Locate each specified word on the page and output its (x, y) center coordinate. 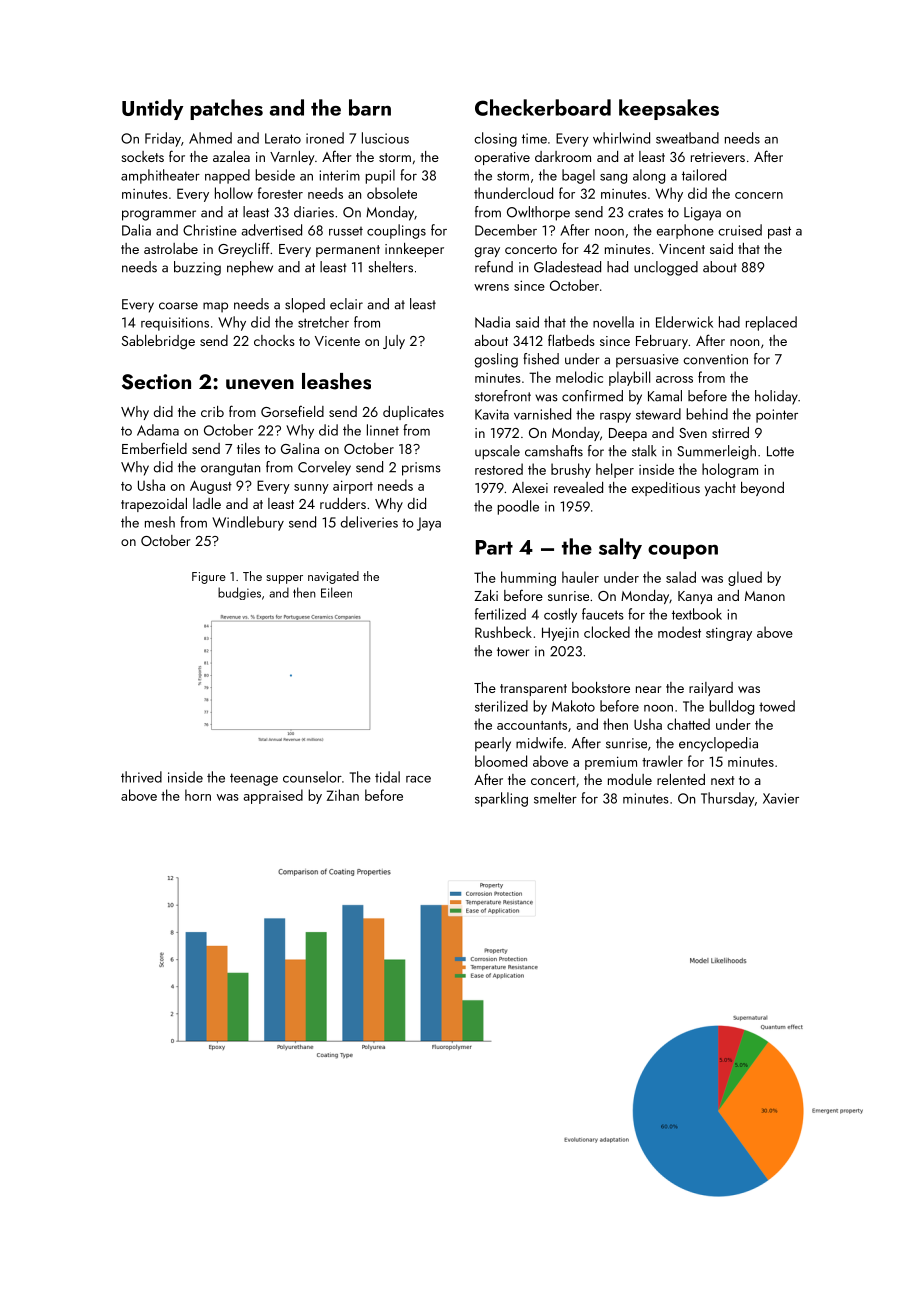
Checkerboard (543, 107)
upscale (497, 452)
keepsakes (669, 109)
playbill (629, 378)
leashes (336, 381)
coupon (683, 551)
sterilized (501, 706)
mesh (160, 522)
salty (620, 548)
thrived (141, 777)
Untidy (152, 109)
